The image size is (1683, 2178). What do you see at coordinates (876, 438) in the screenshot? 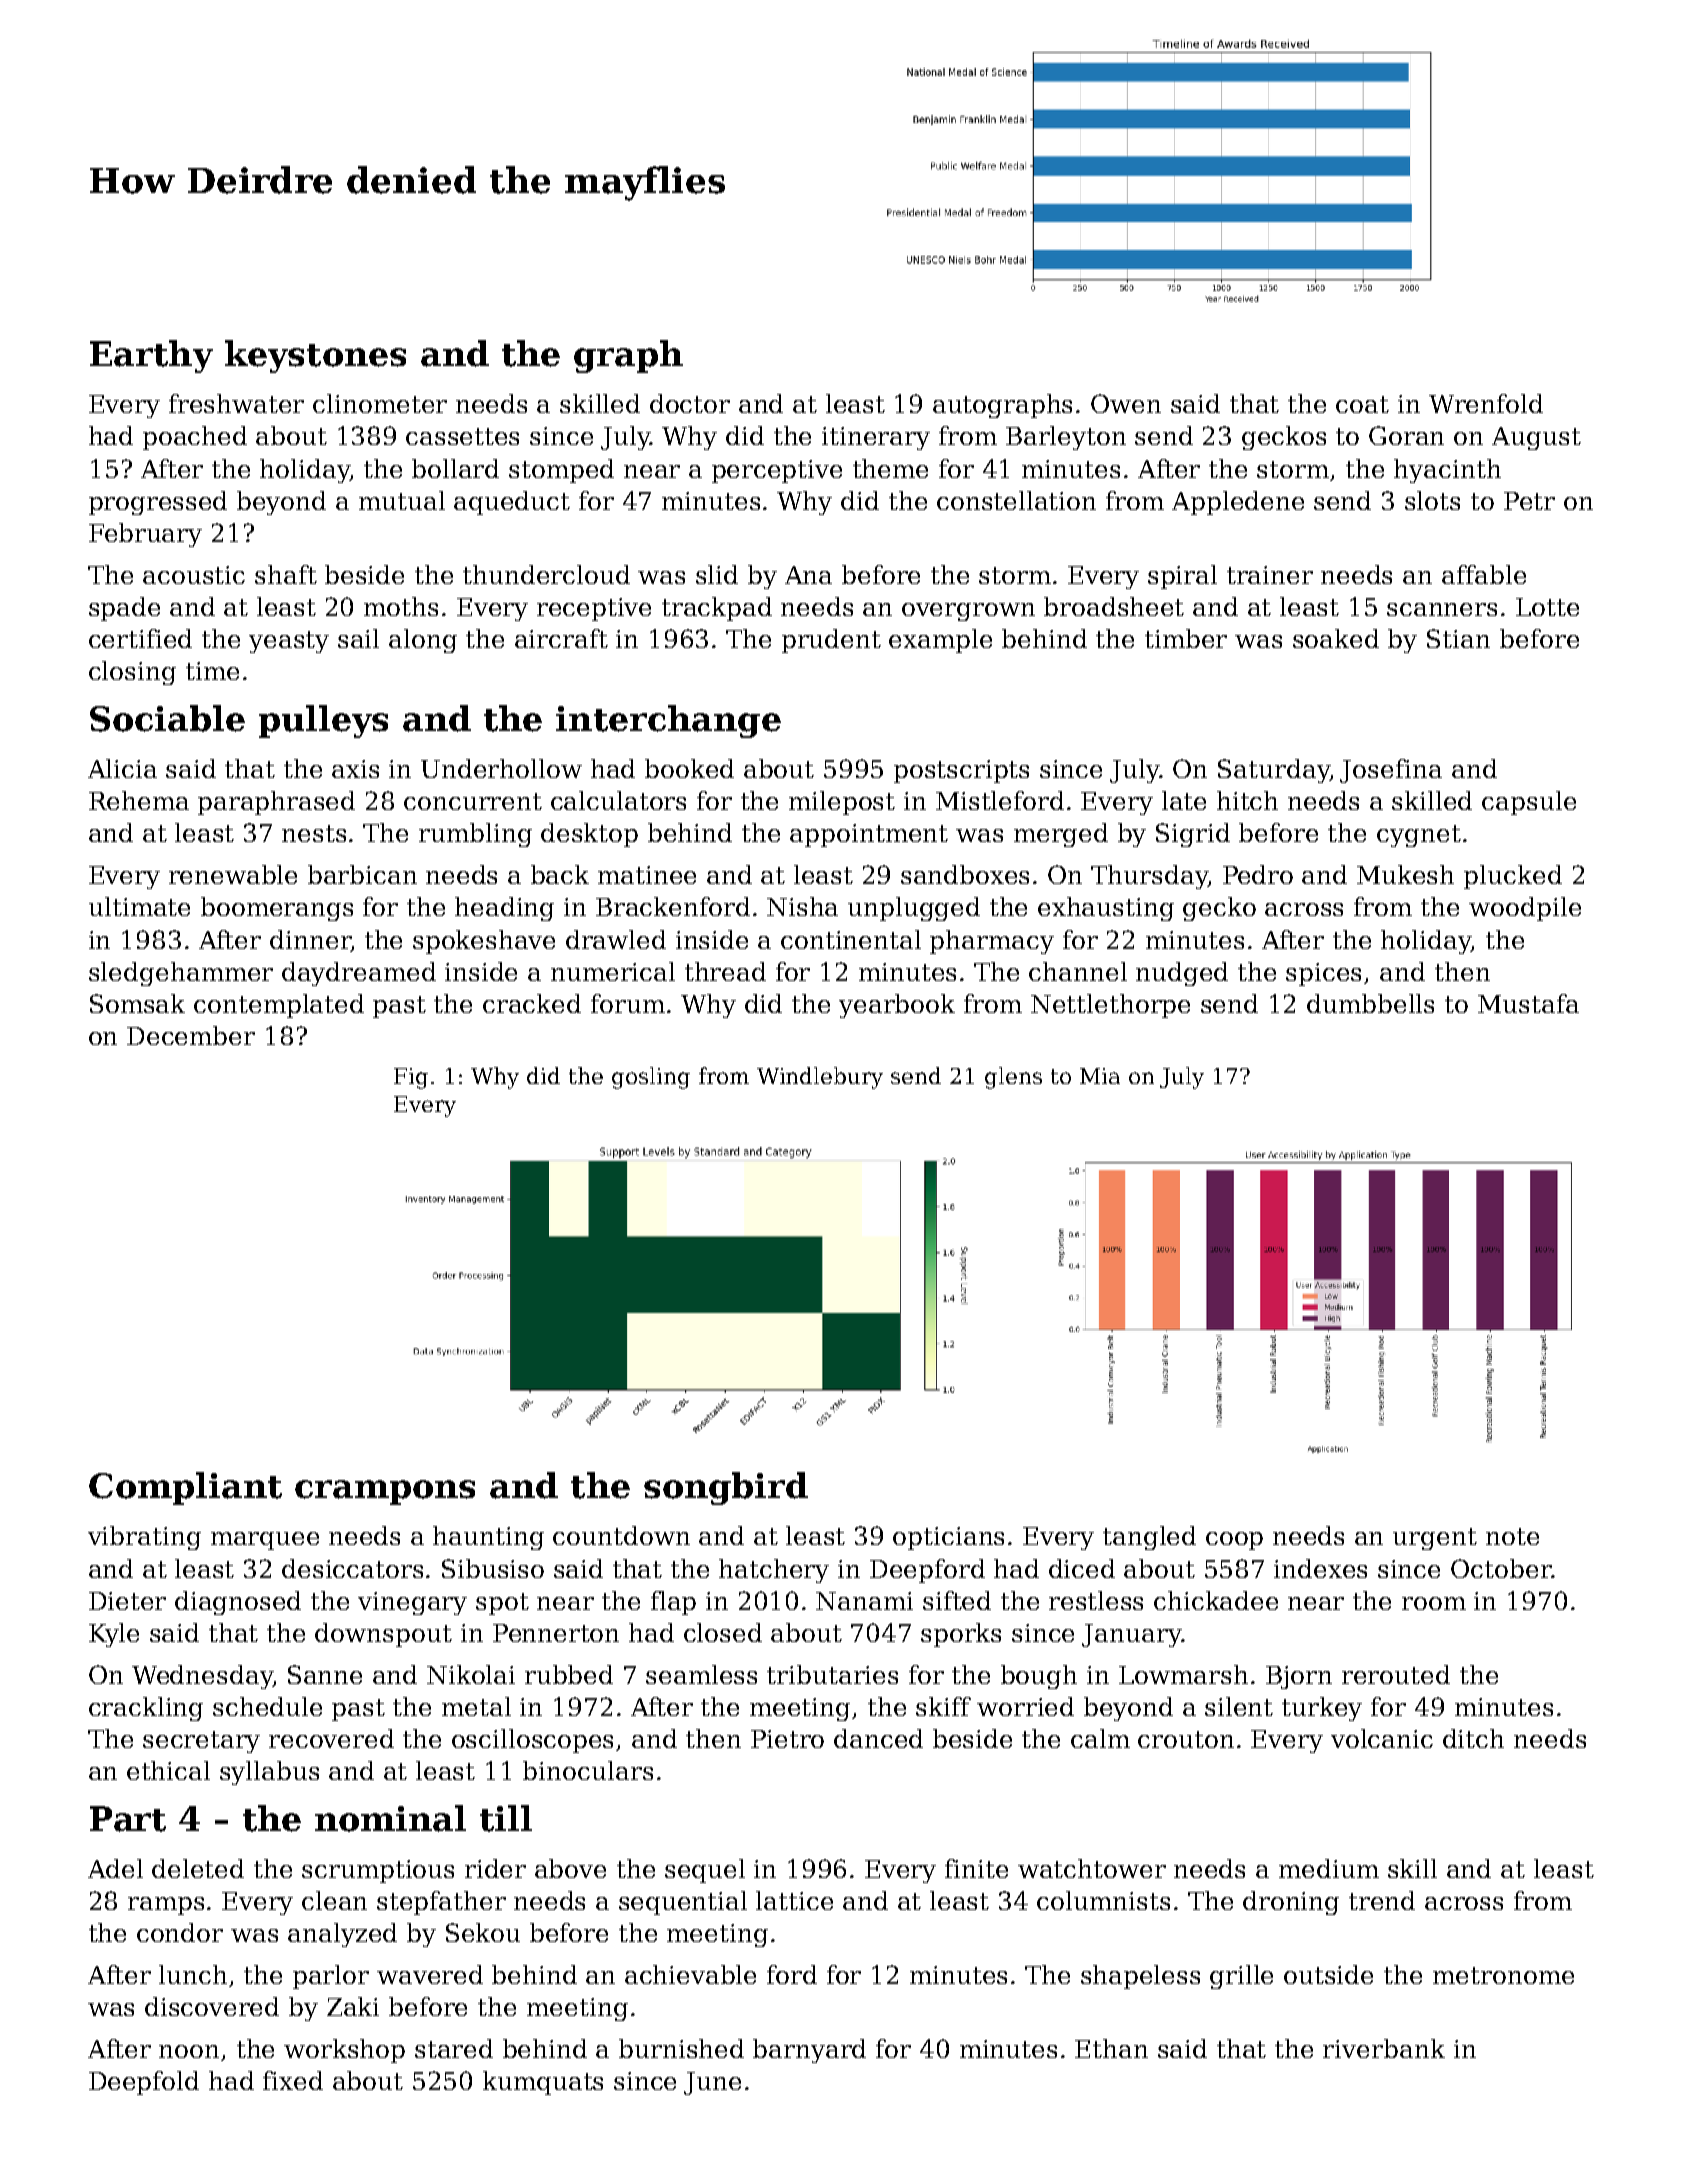
I see `itinerary` at bounding box center [876, 438].
